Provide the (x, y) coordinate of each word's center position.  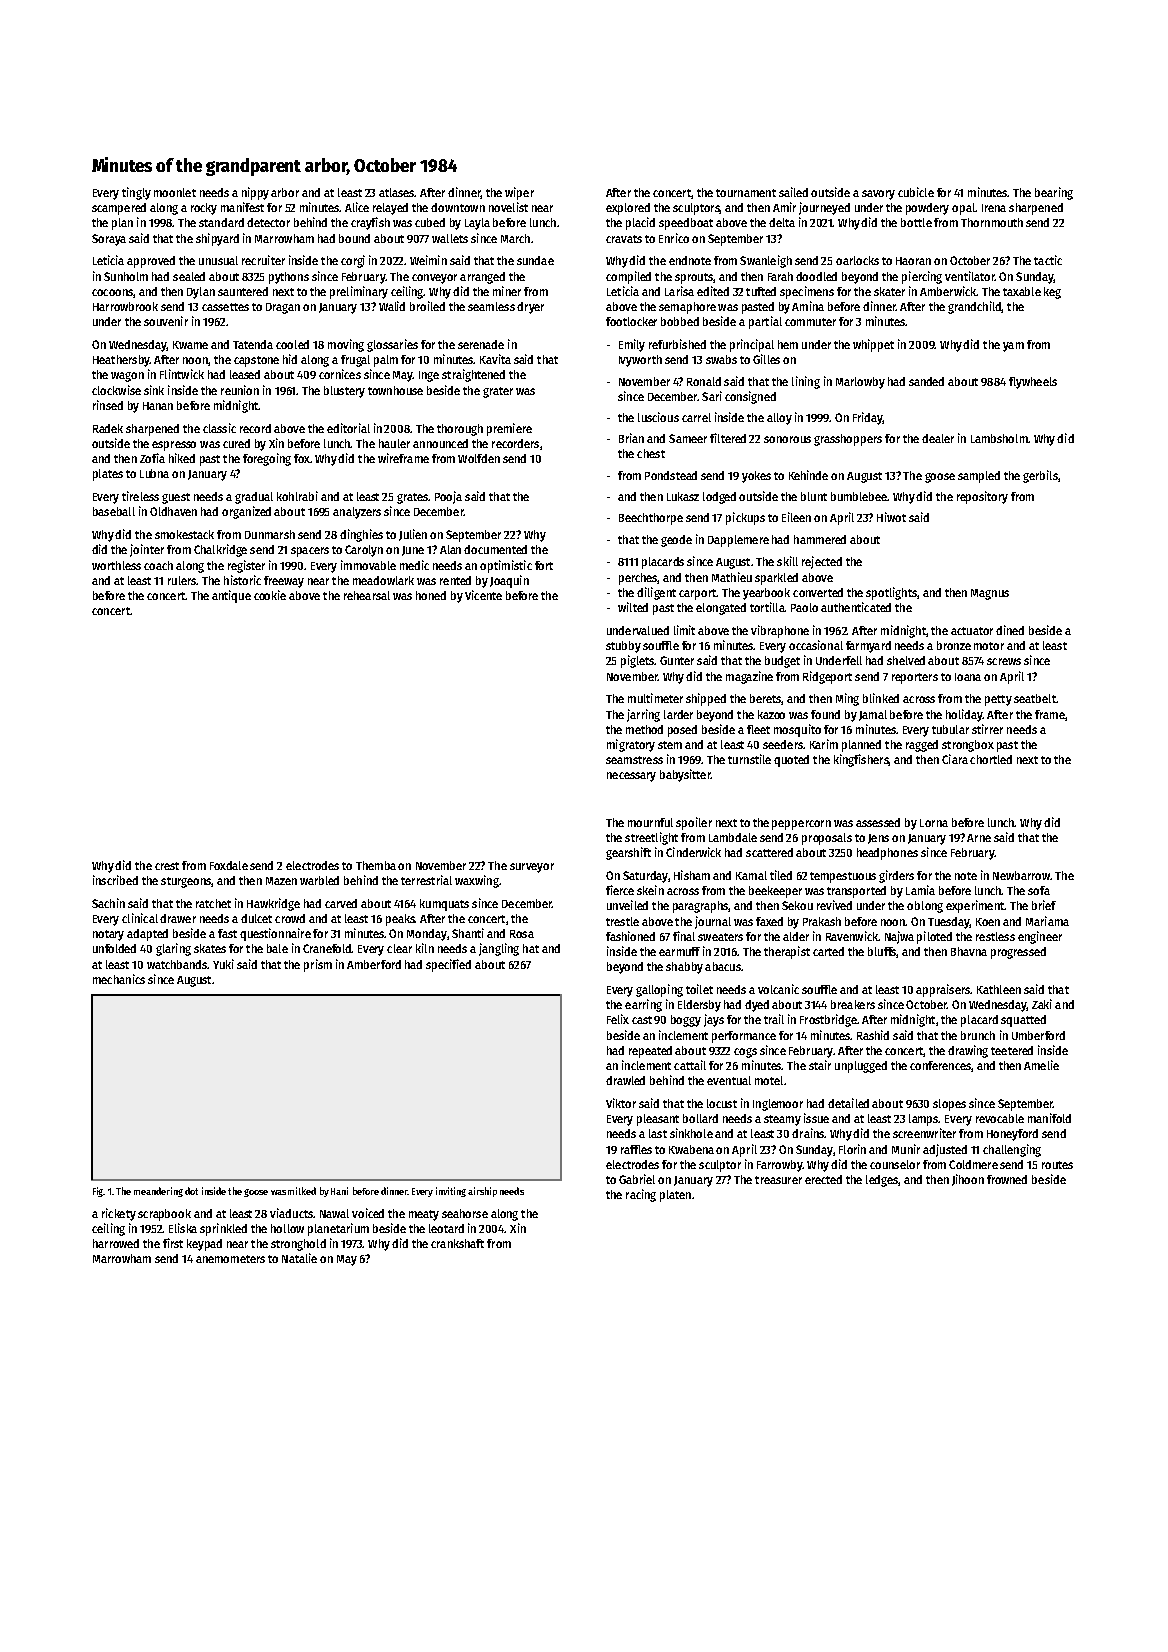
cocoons (112, 292)
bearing (1054, 193)
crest (167, 866)
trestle (622, 921)
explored (628, 209)
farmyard (868, 647)
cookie (270, 595)
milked (302, 1191)
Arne (979, 838)
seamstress (634, 760)
